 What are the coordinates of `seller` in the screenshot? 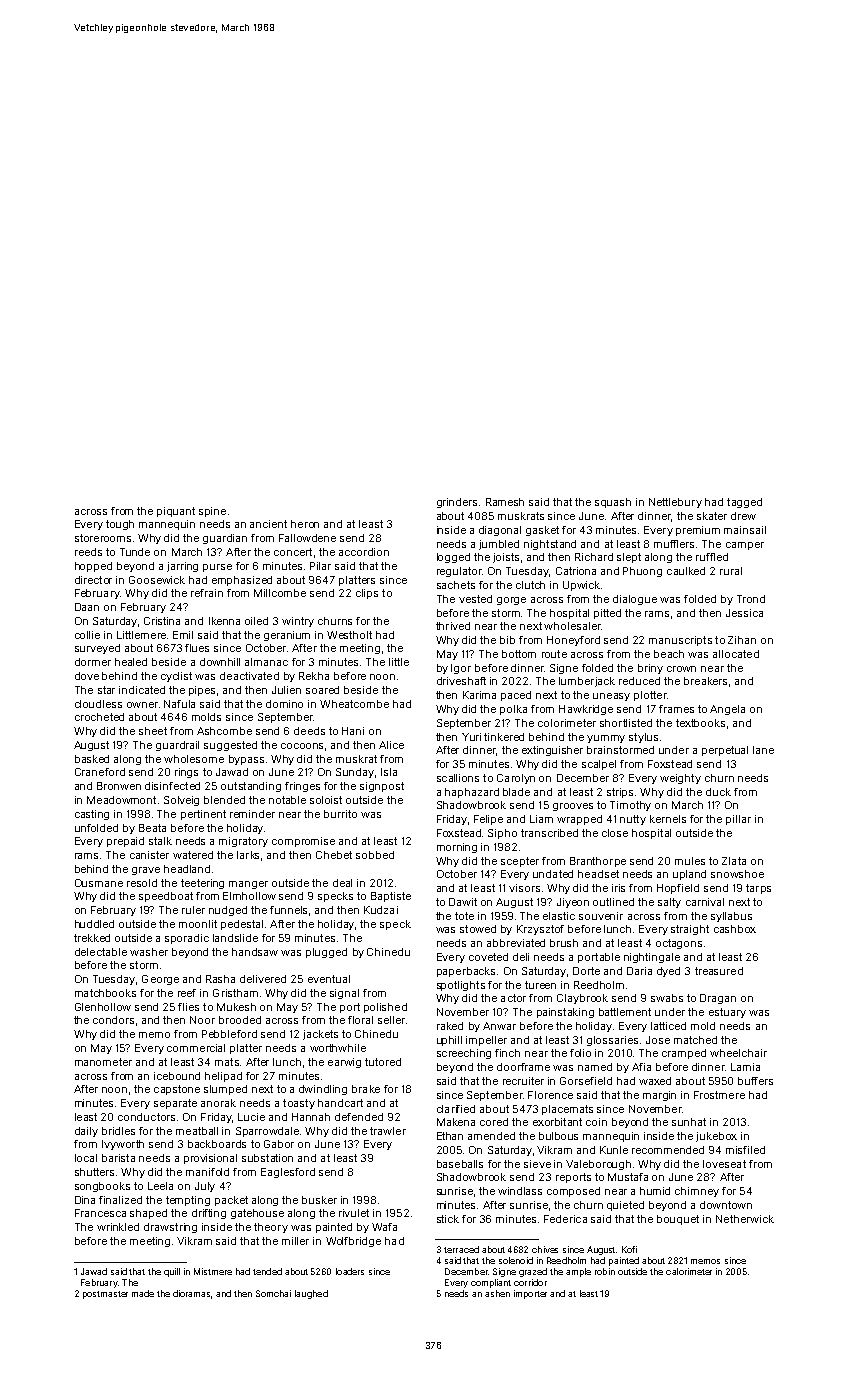 It's located at (391, 1020).
